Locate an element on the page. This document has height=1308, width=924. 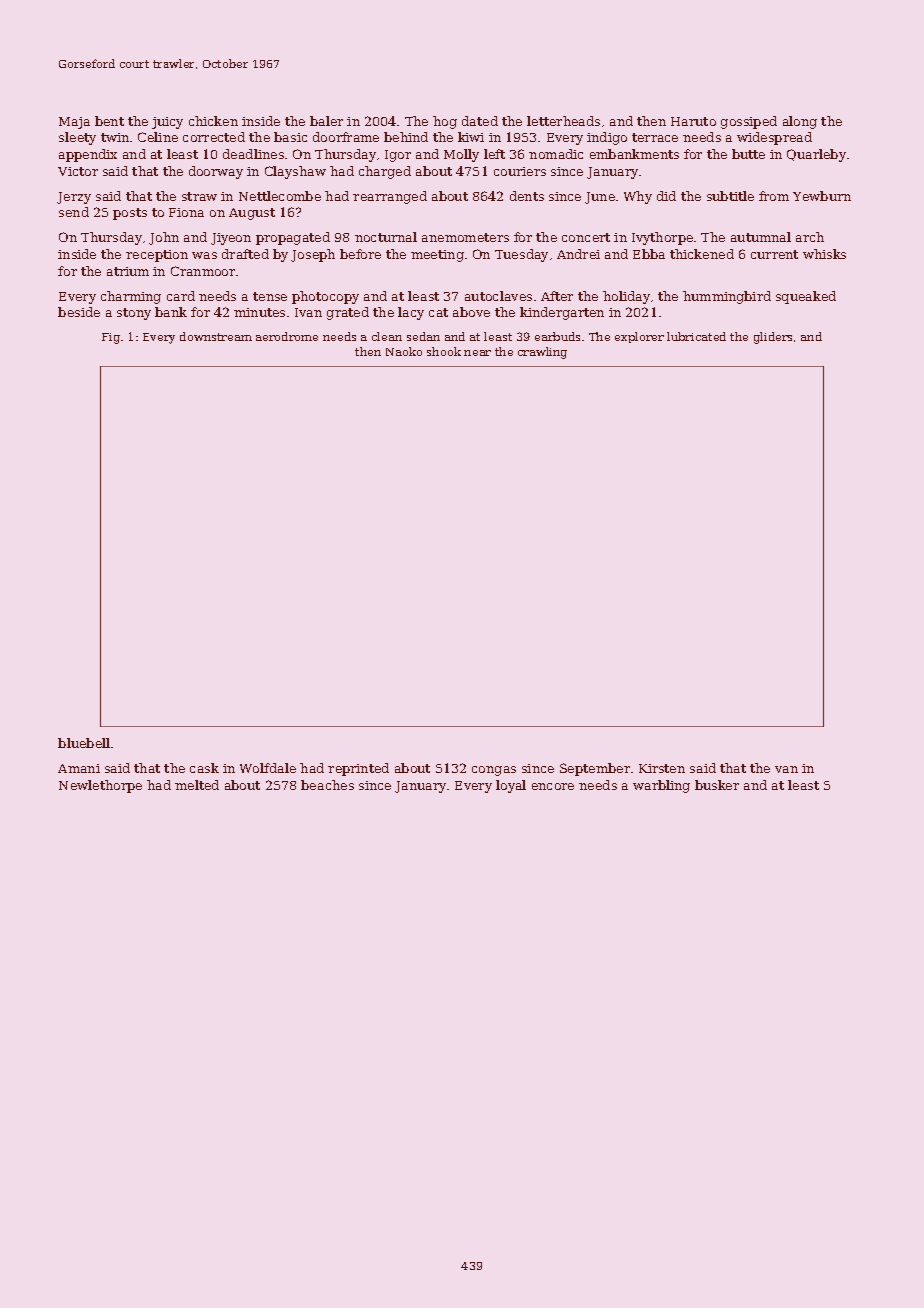
Amani is located at coordinates (79, 768).
